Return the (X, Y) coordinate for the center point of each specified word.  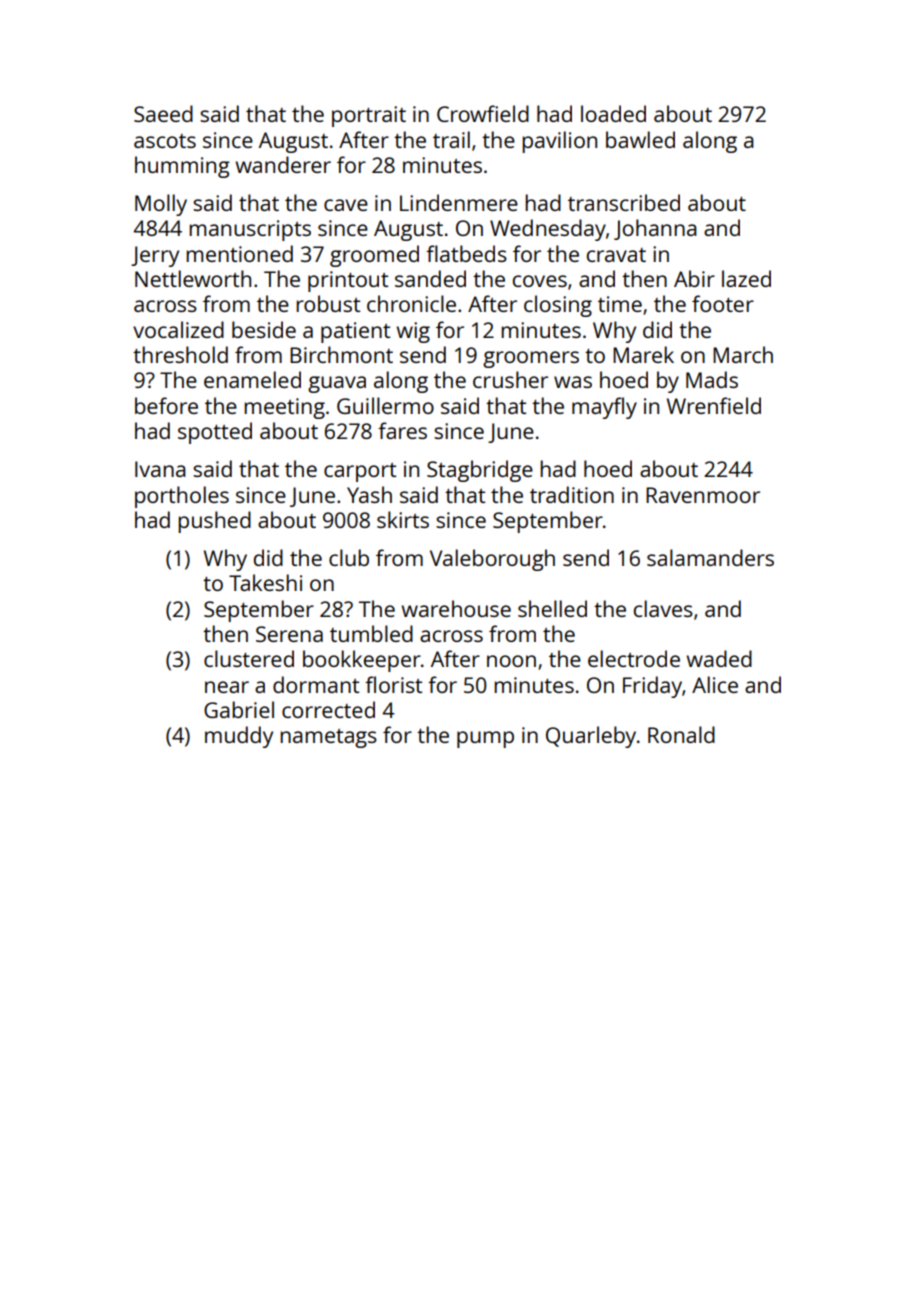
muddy (239, 737)
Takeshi (265, 582)
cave (346, 205)
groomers (531, 359)
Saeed (163, 113)
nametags (328, 738)
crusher (510, 379)
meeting (284, 408)
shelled (552, 608)
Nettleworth (193, 278)
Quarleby (591, 737)
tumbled (371, 633)
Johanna (655, 229)
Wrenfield (714, 405)
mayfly (604, 408)
